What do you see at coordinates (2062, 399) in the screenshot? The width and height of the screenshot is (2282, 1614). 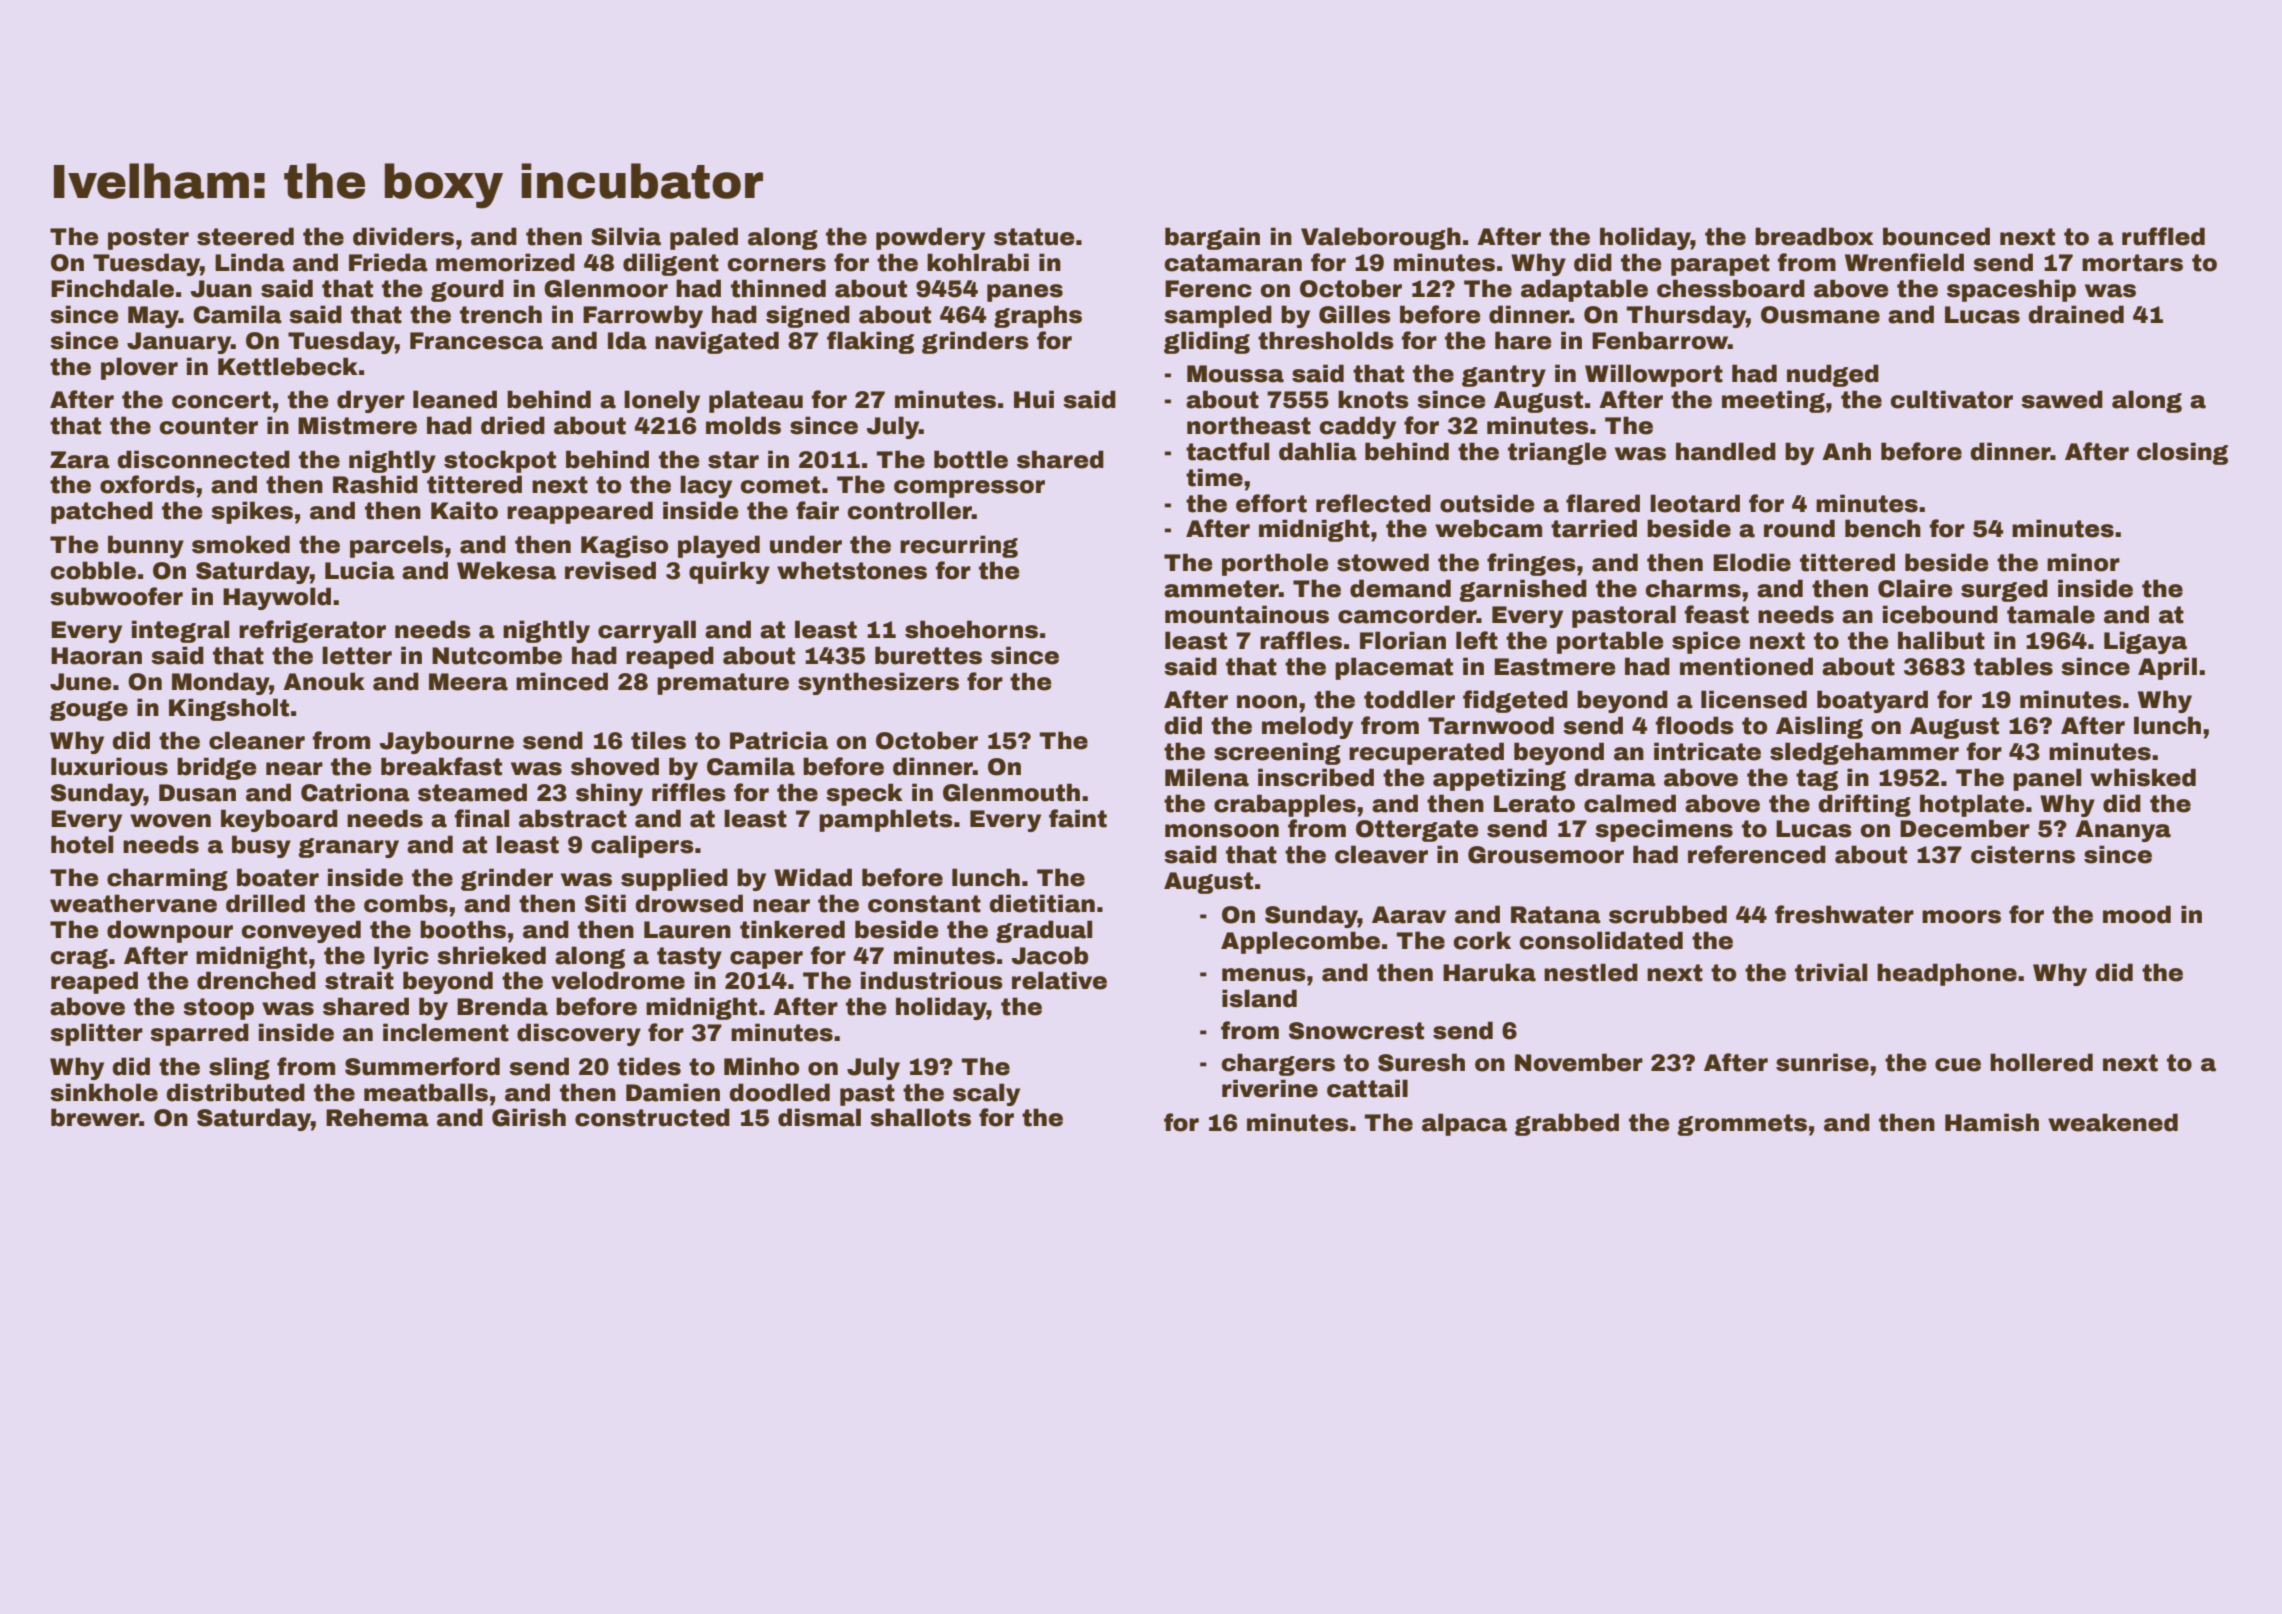 I see `sawed` at bounding box center [2062, 399].
